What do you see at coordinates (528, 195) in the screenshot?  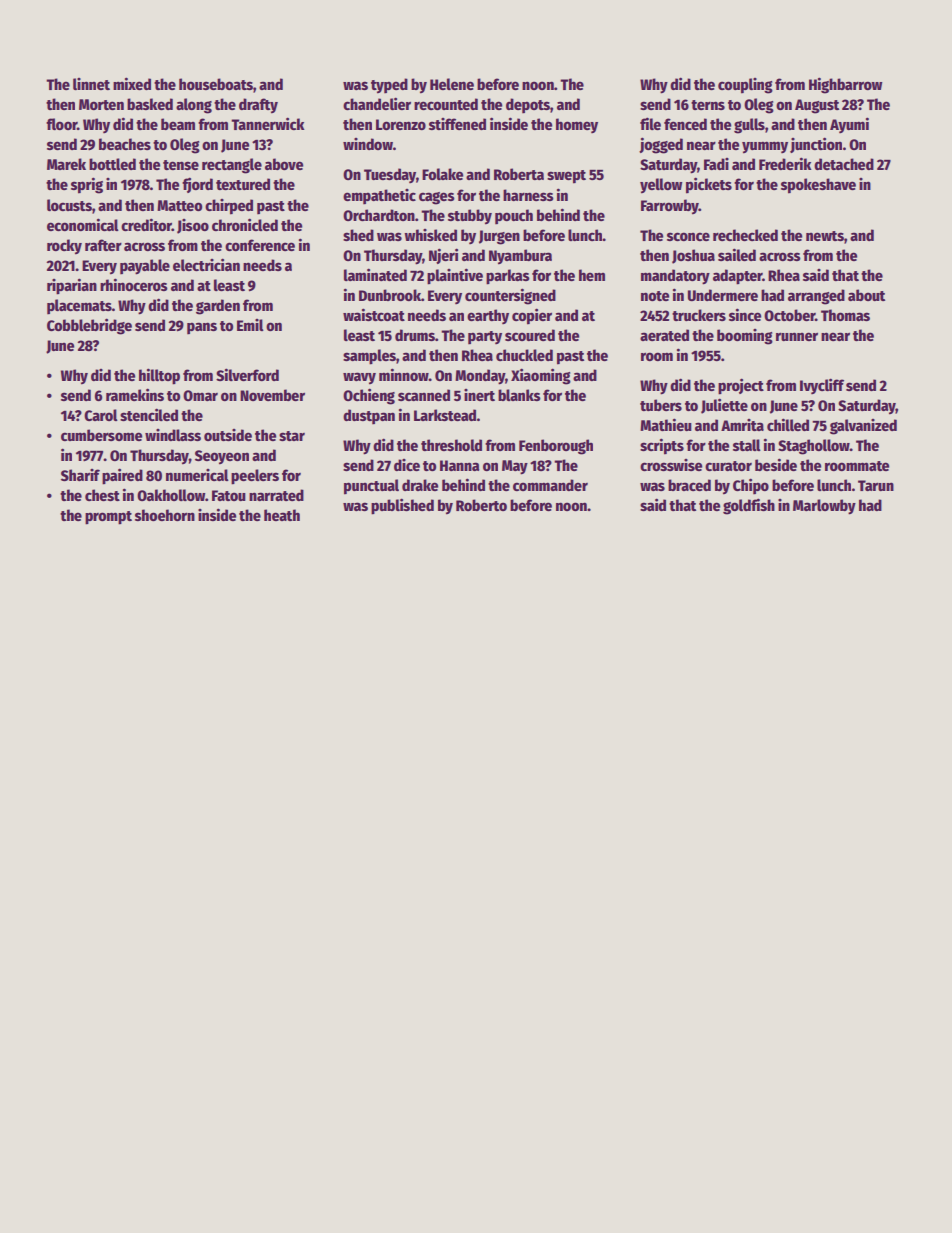 I see `harness` at bounding box center [528, 195].
